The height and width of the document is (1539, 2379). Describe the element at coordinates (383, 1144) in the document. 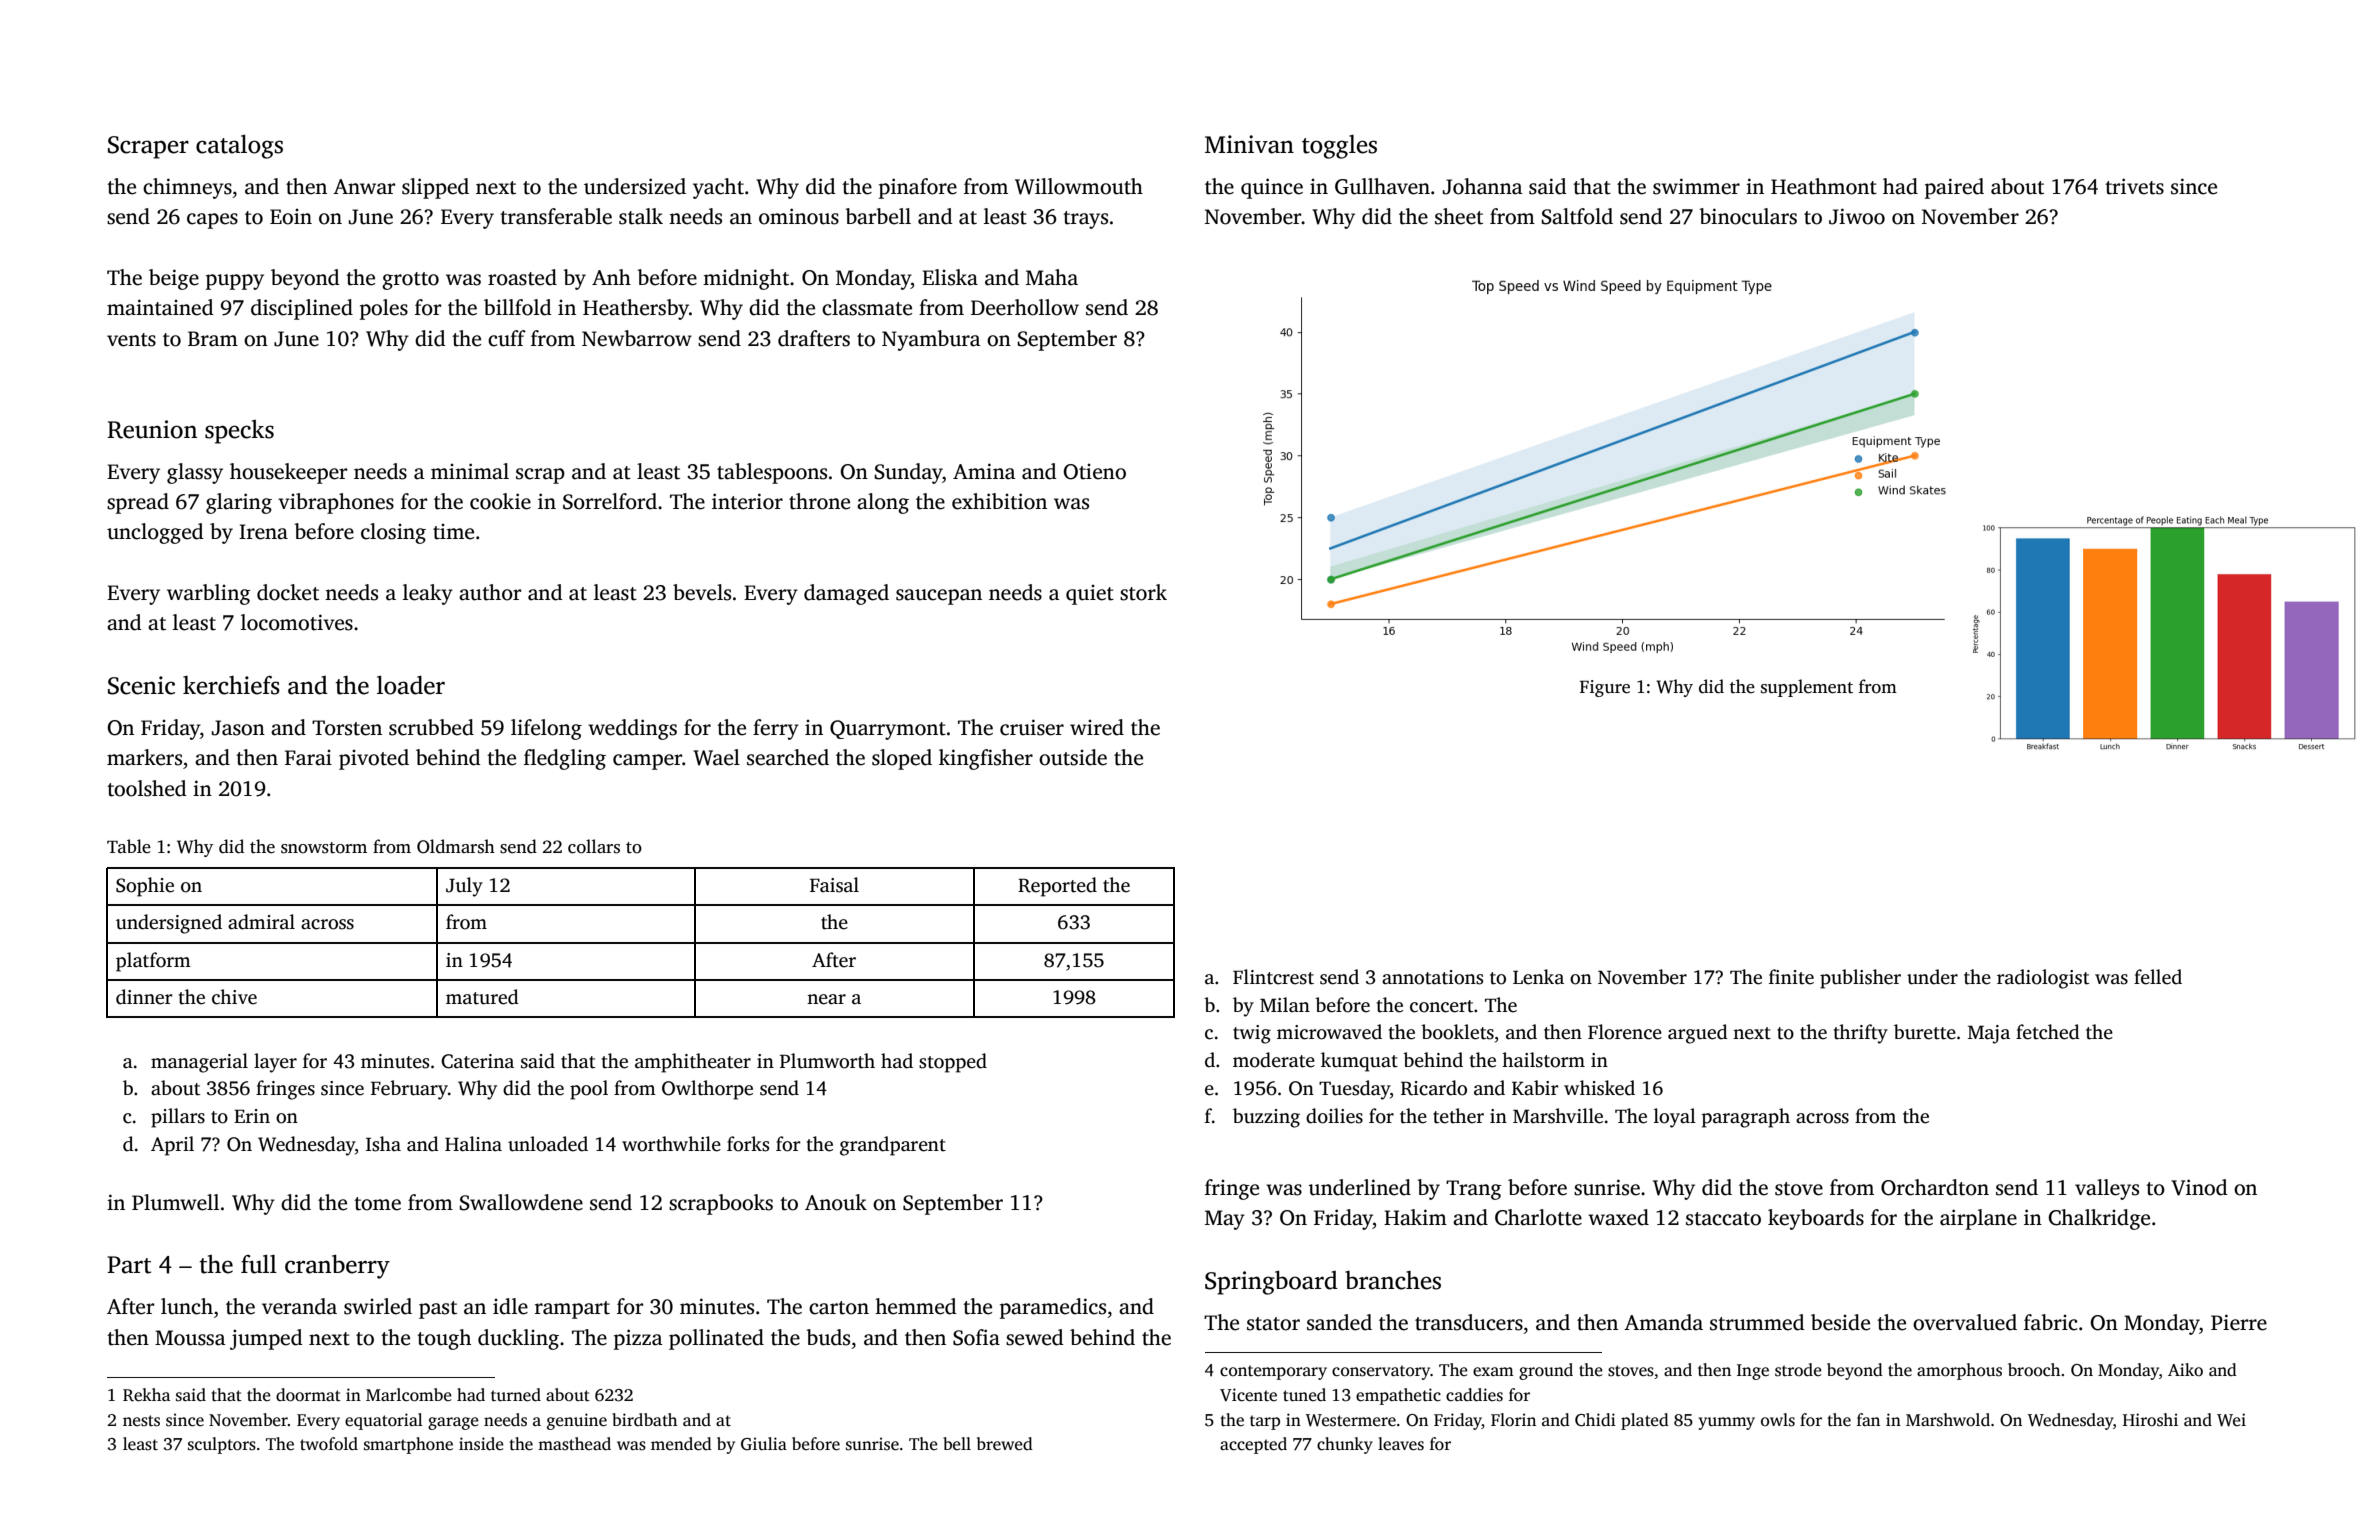

I see `Isha` at that location.
